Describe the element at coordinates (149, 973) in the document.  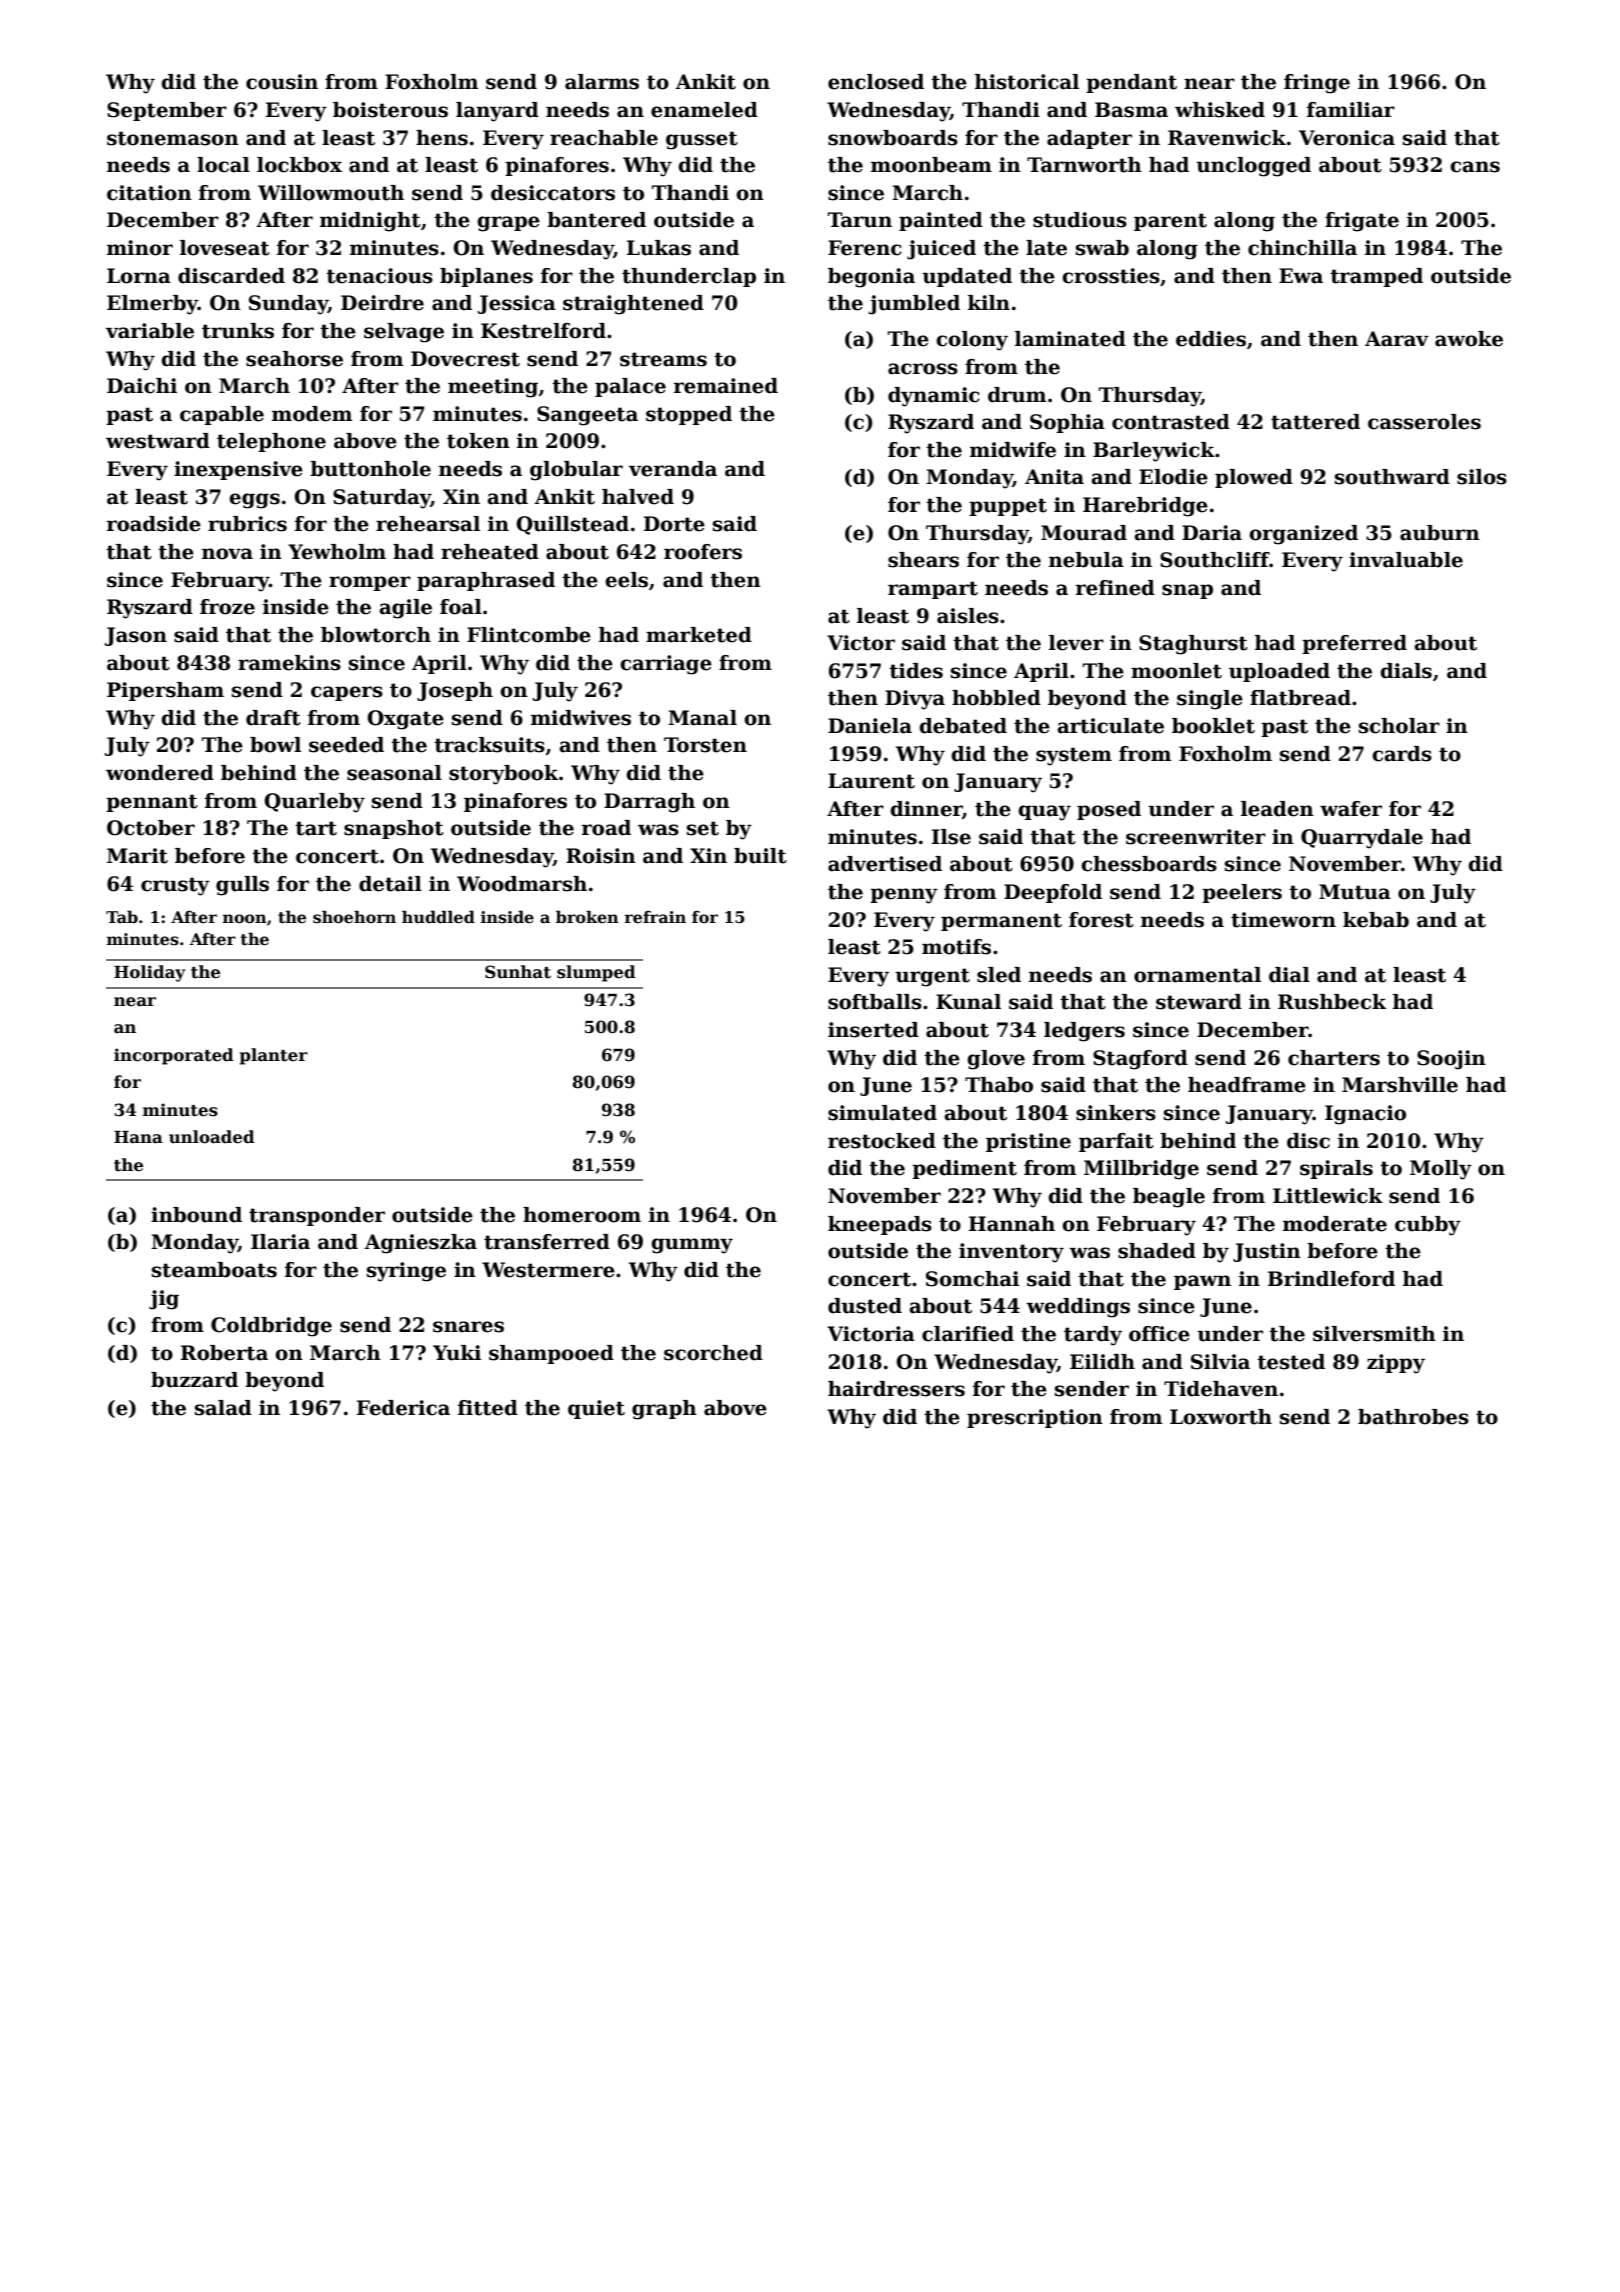
I see `Holiday` at that location.
